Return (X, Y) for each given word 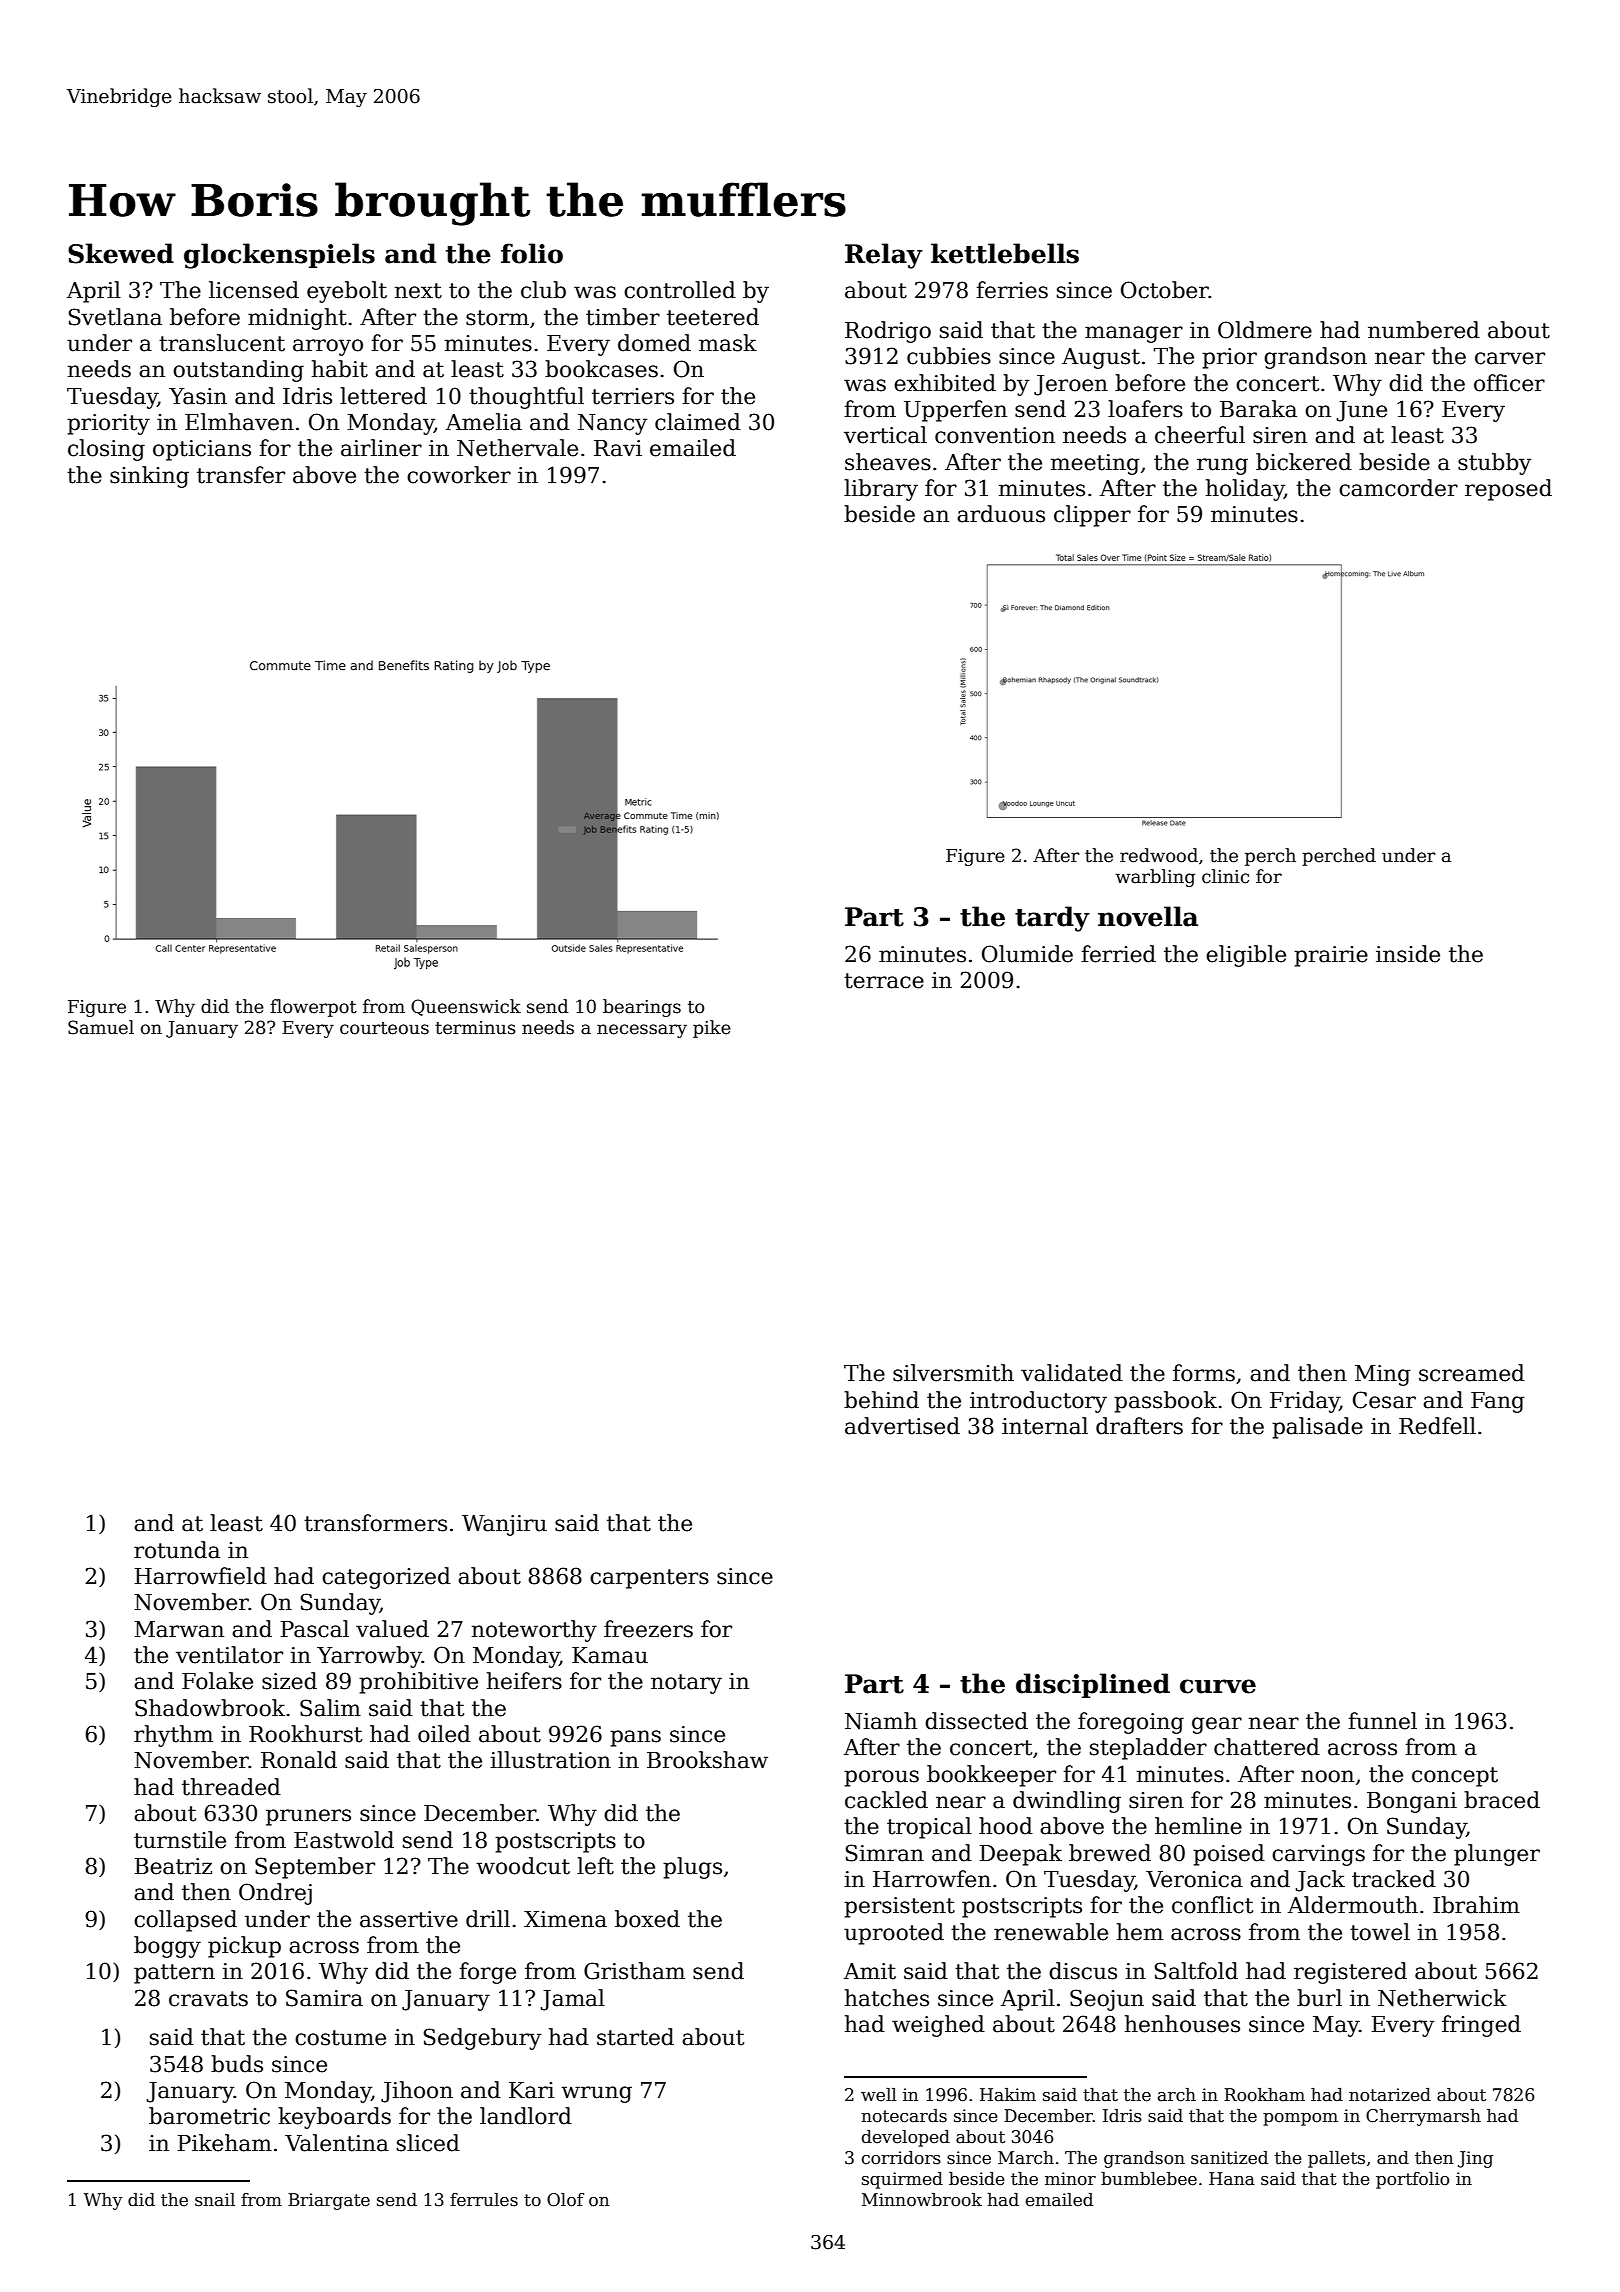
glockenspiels (279, 256)
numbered (1424, 330)
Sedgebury (482, 2039)
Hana (1232, 2179)
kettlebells (1005, 253)
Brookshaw (707, 1760)
